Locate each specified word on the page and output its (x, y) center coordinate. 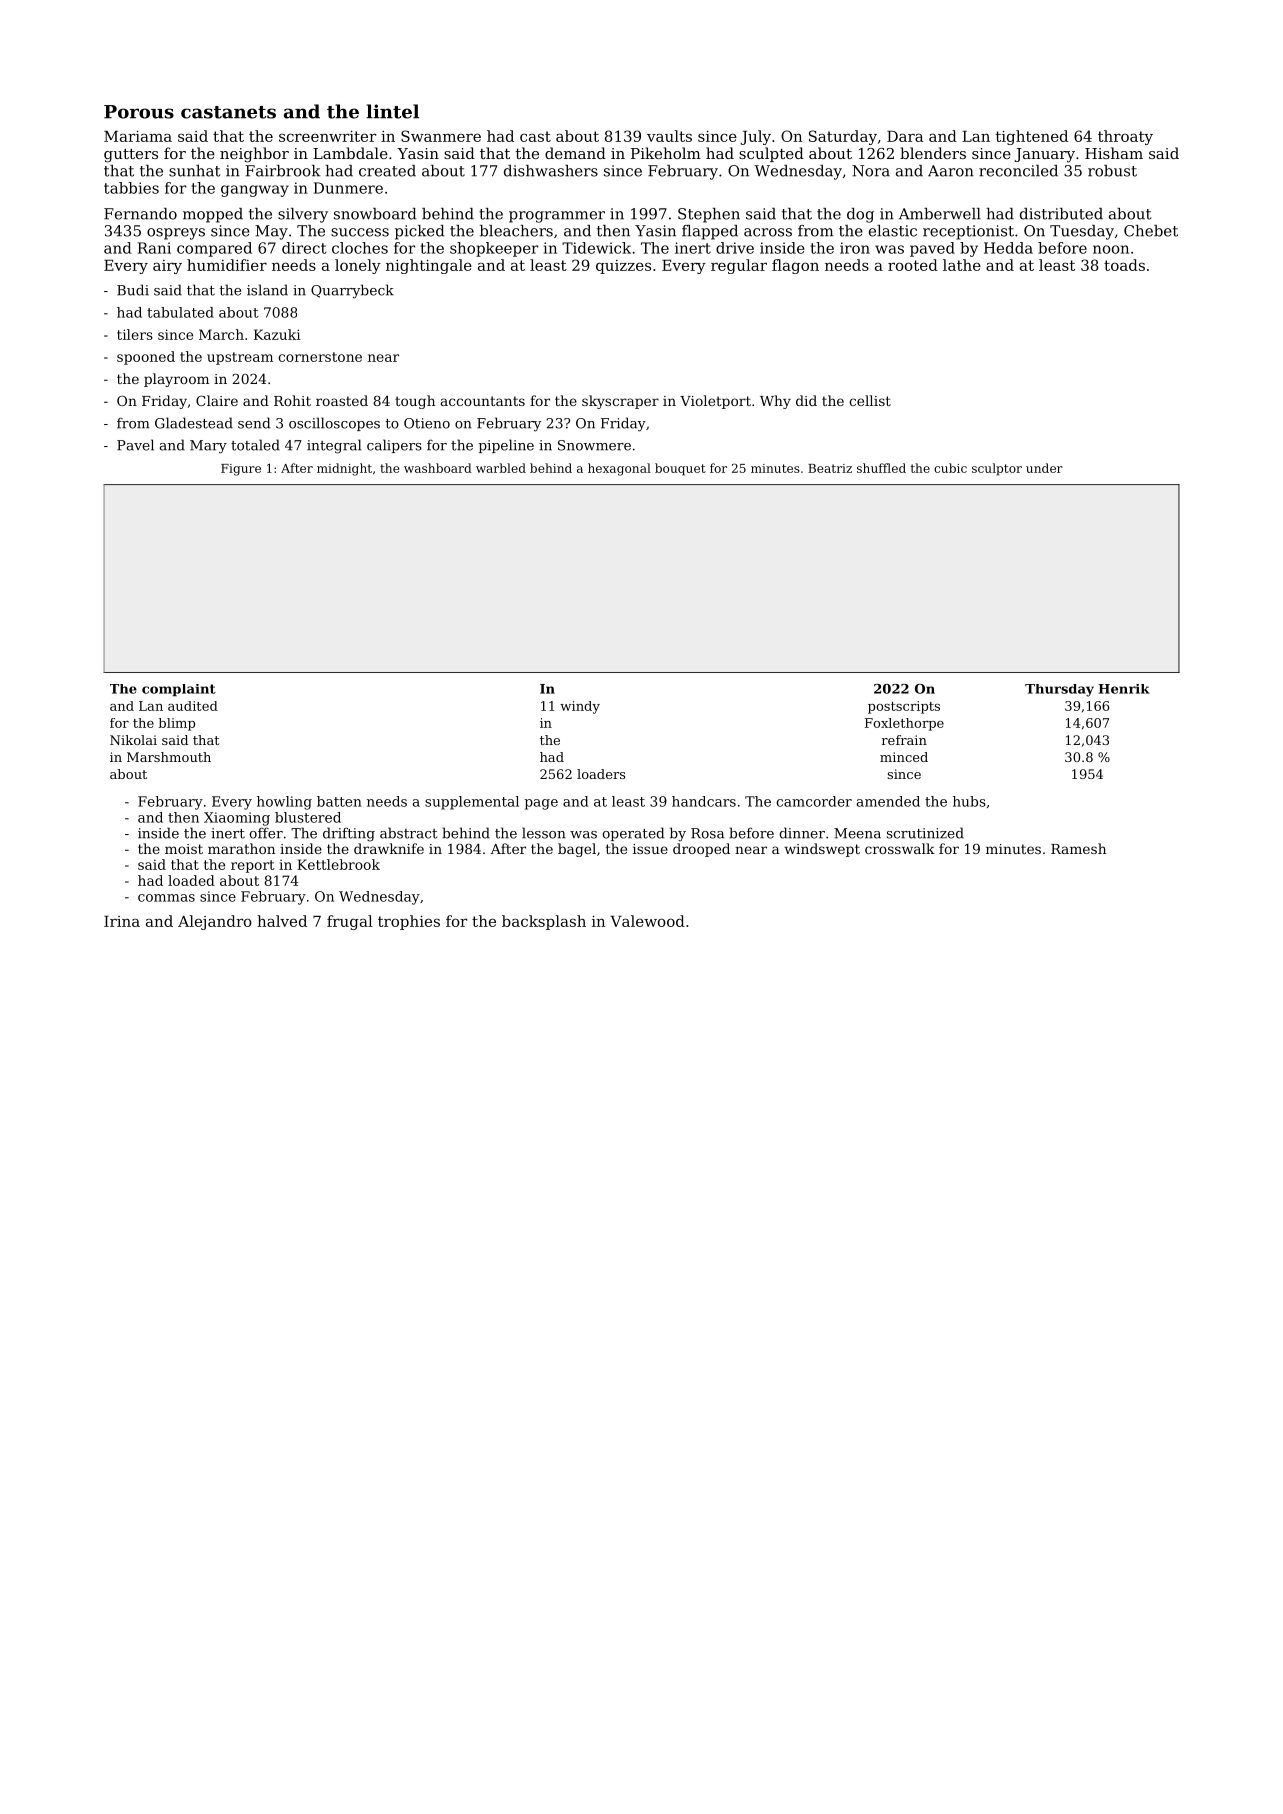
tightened (1032, 137)
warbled (501, 468)
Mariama (138, 136)
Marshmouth (169, 757)
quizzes (623, 267)
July (755, 137)
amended (888, 801)
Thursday (1059, 690)
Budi (133, 290)
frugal (350, 922)
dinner (802, 833)
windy (580, 707)
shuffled (881, 468)
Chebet (1151, 231)
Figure (241, 470)
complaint (179, 690)
